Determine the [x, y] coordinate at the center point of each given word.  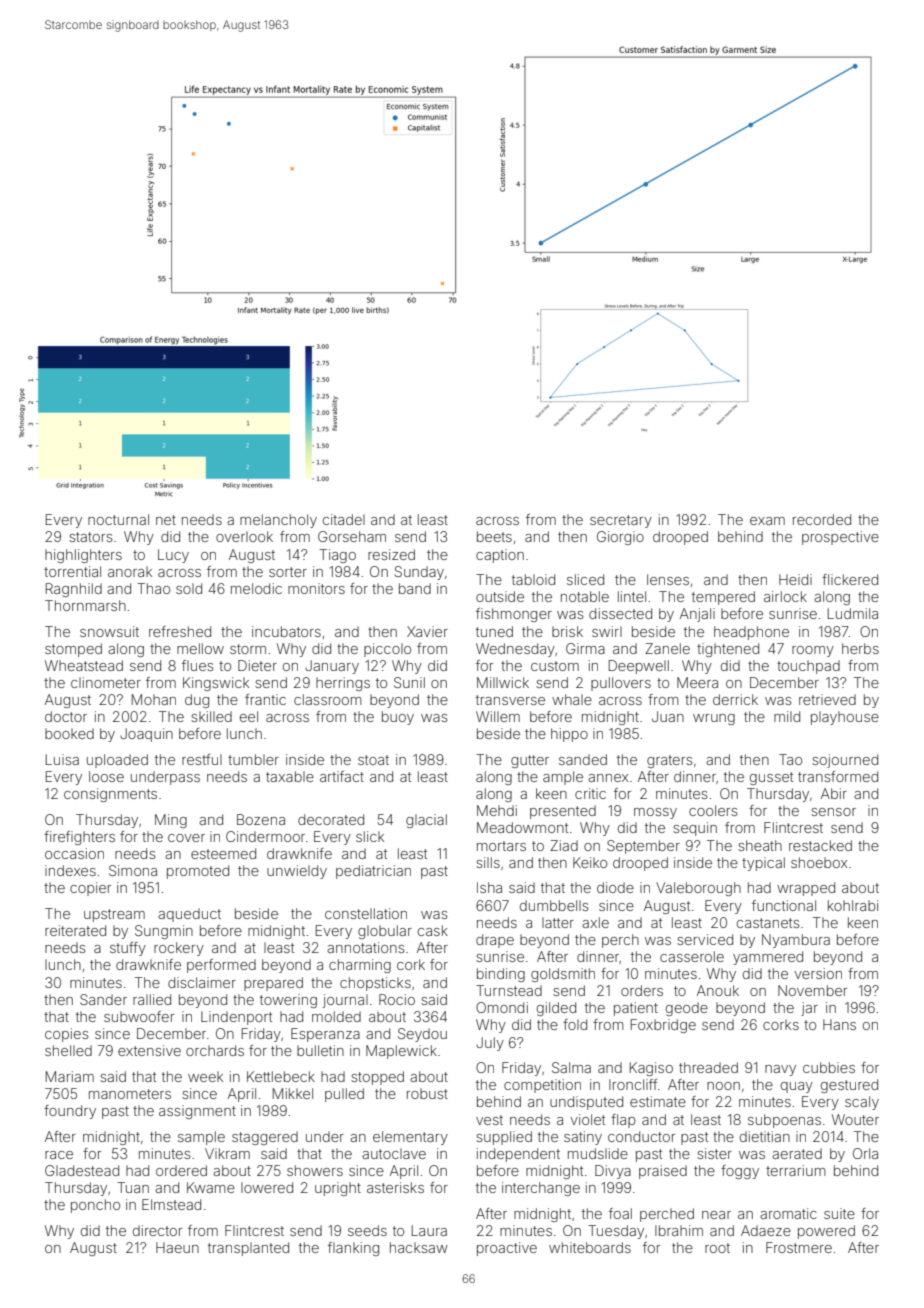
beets [494, 536]
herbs [860, 648]
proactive [507, 1249]
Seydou [422, 1035]
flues [197, 665]
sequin [695, 829]
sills [488, 862]
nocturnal [118, 519]
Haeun [177, 1247]
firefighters [79, 838]
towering [288, 1001]
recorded [822, 519]
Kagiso [651, 1069]
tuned [494, 631]
